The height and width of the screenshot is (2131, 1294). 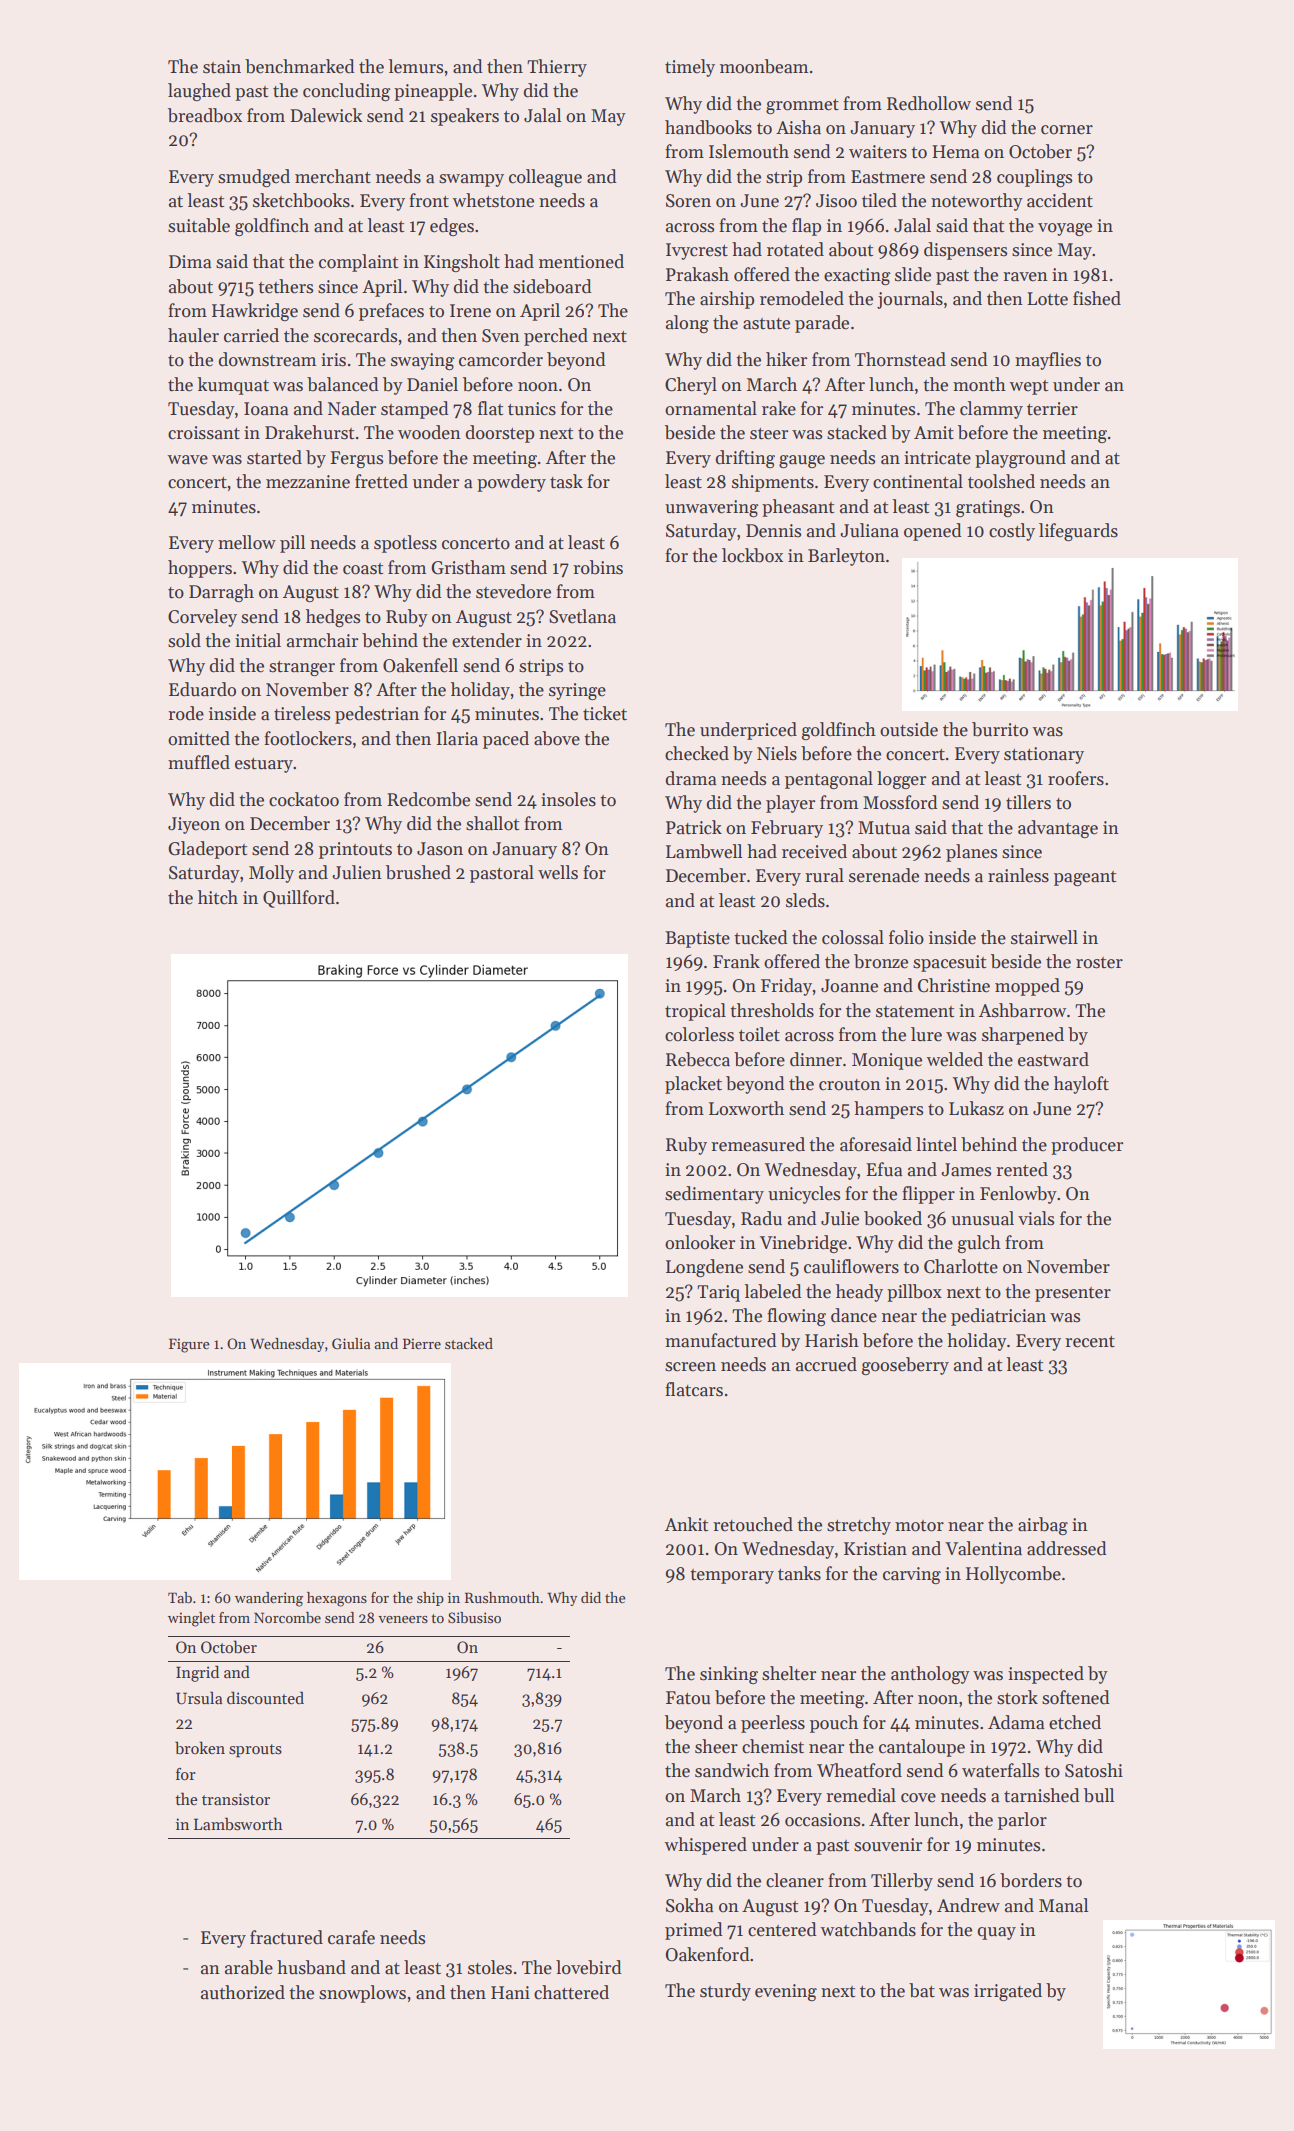 I want to click on toilet, so click(x=759, y=1034).
